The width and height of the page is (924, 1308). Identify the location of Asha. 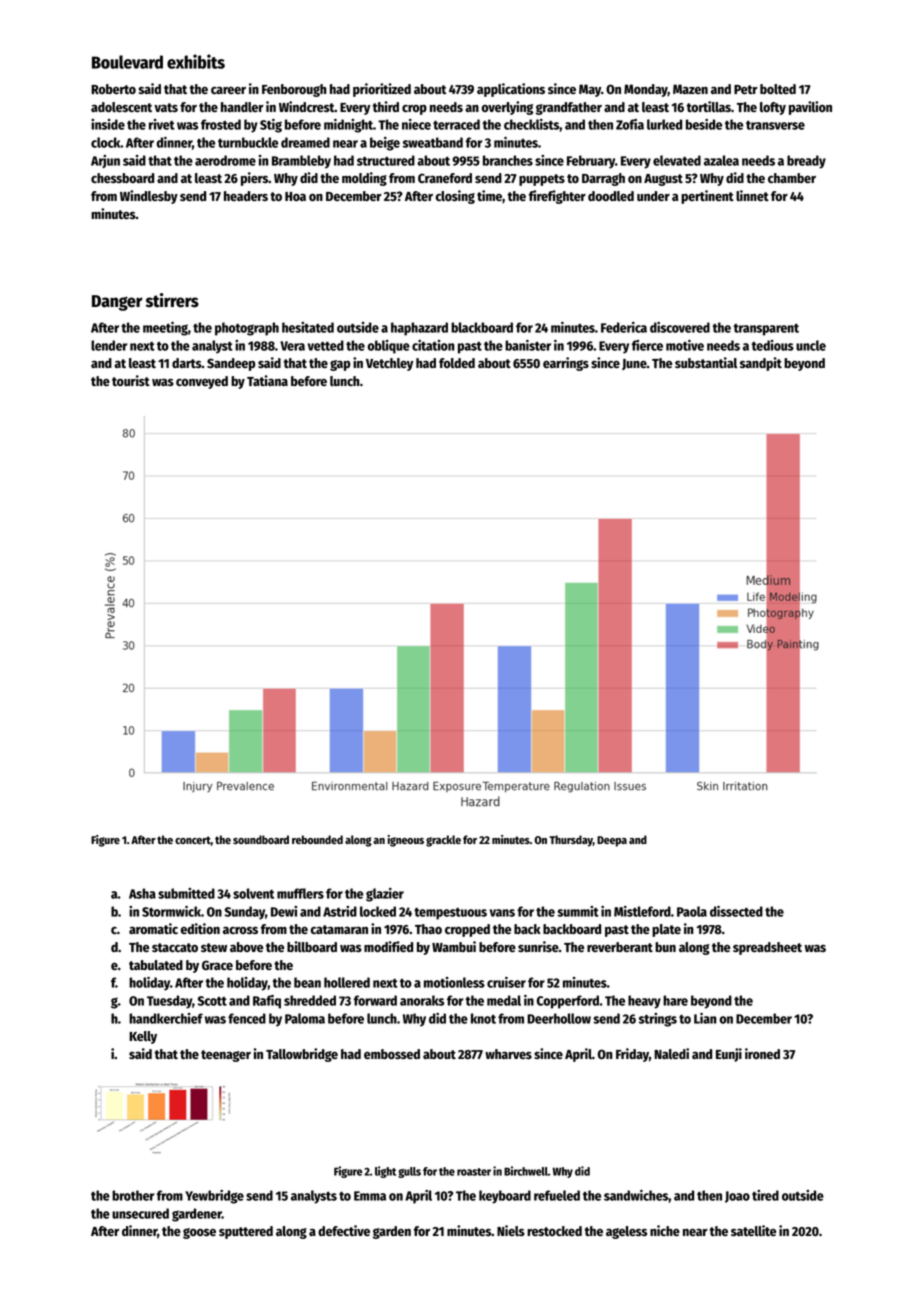
(142, 893).
